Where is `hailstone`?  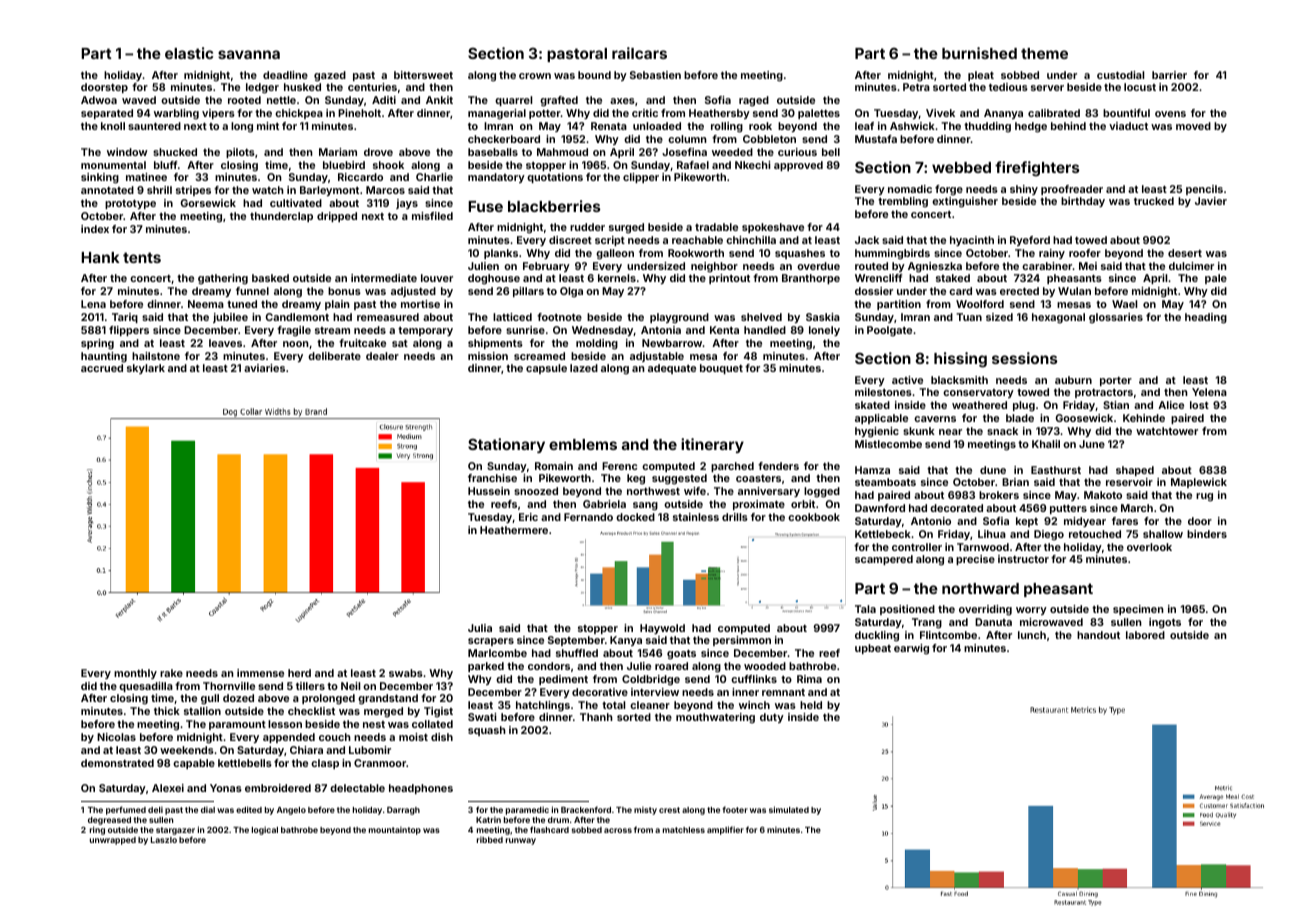 hailstone is located at coordinates (156, 356).
